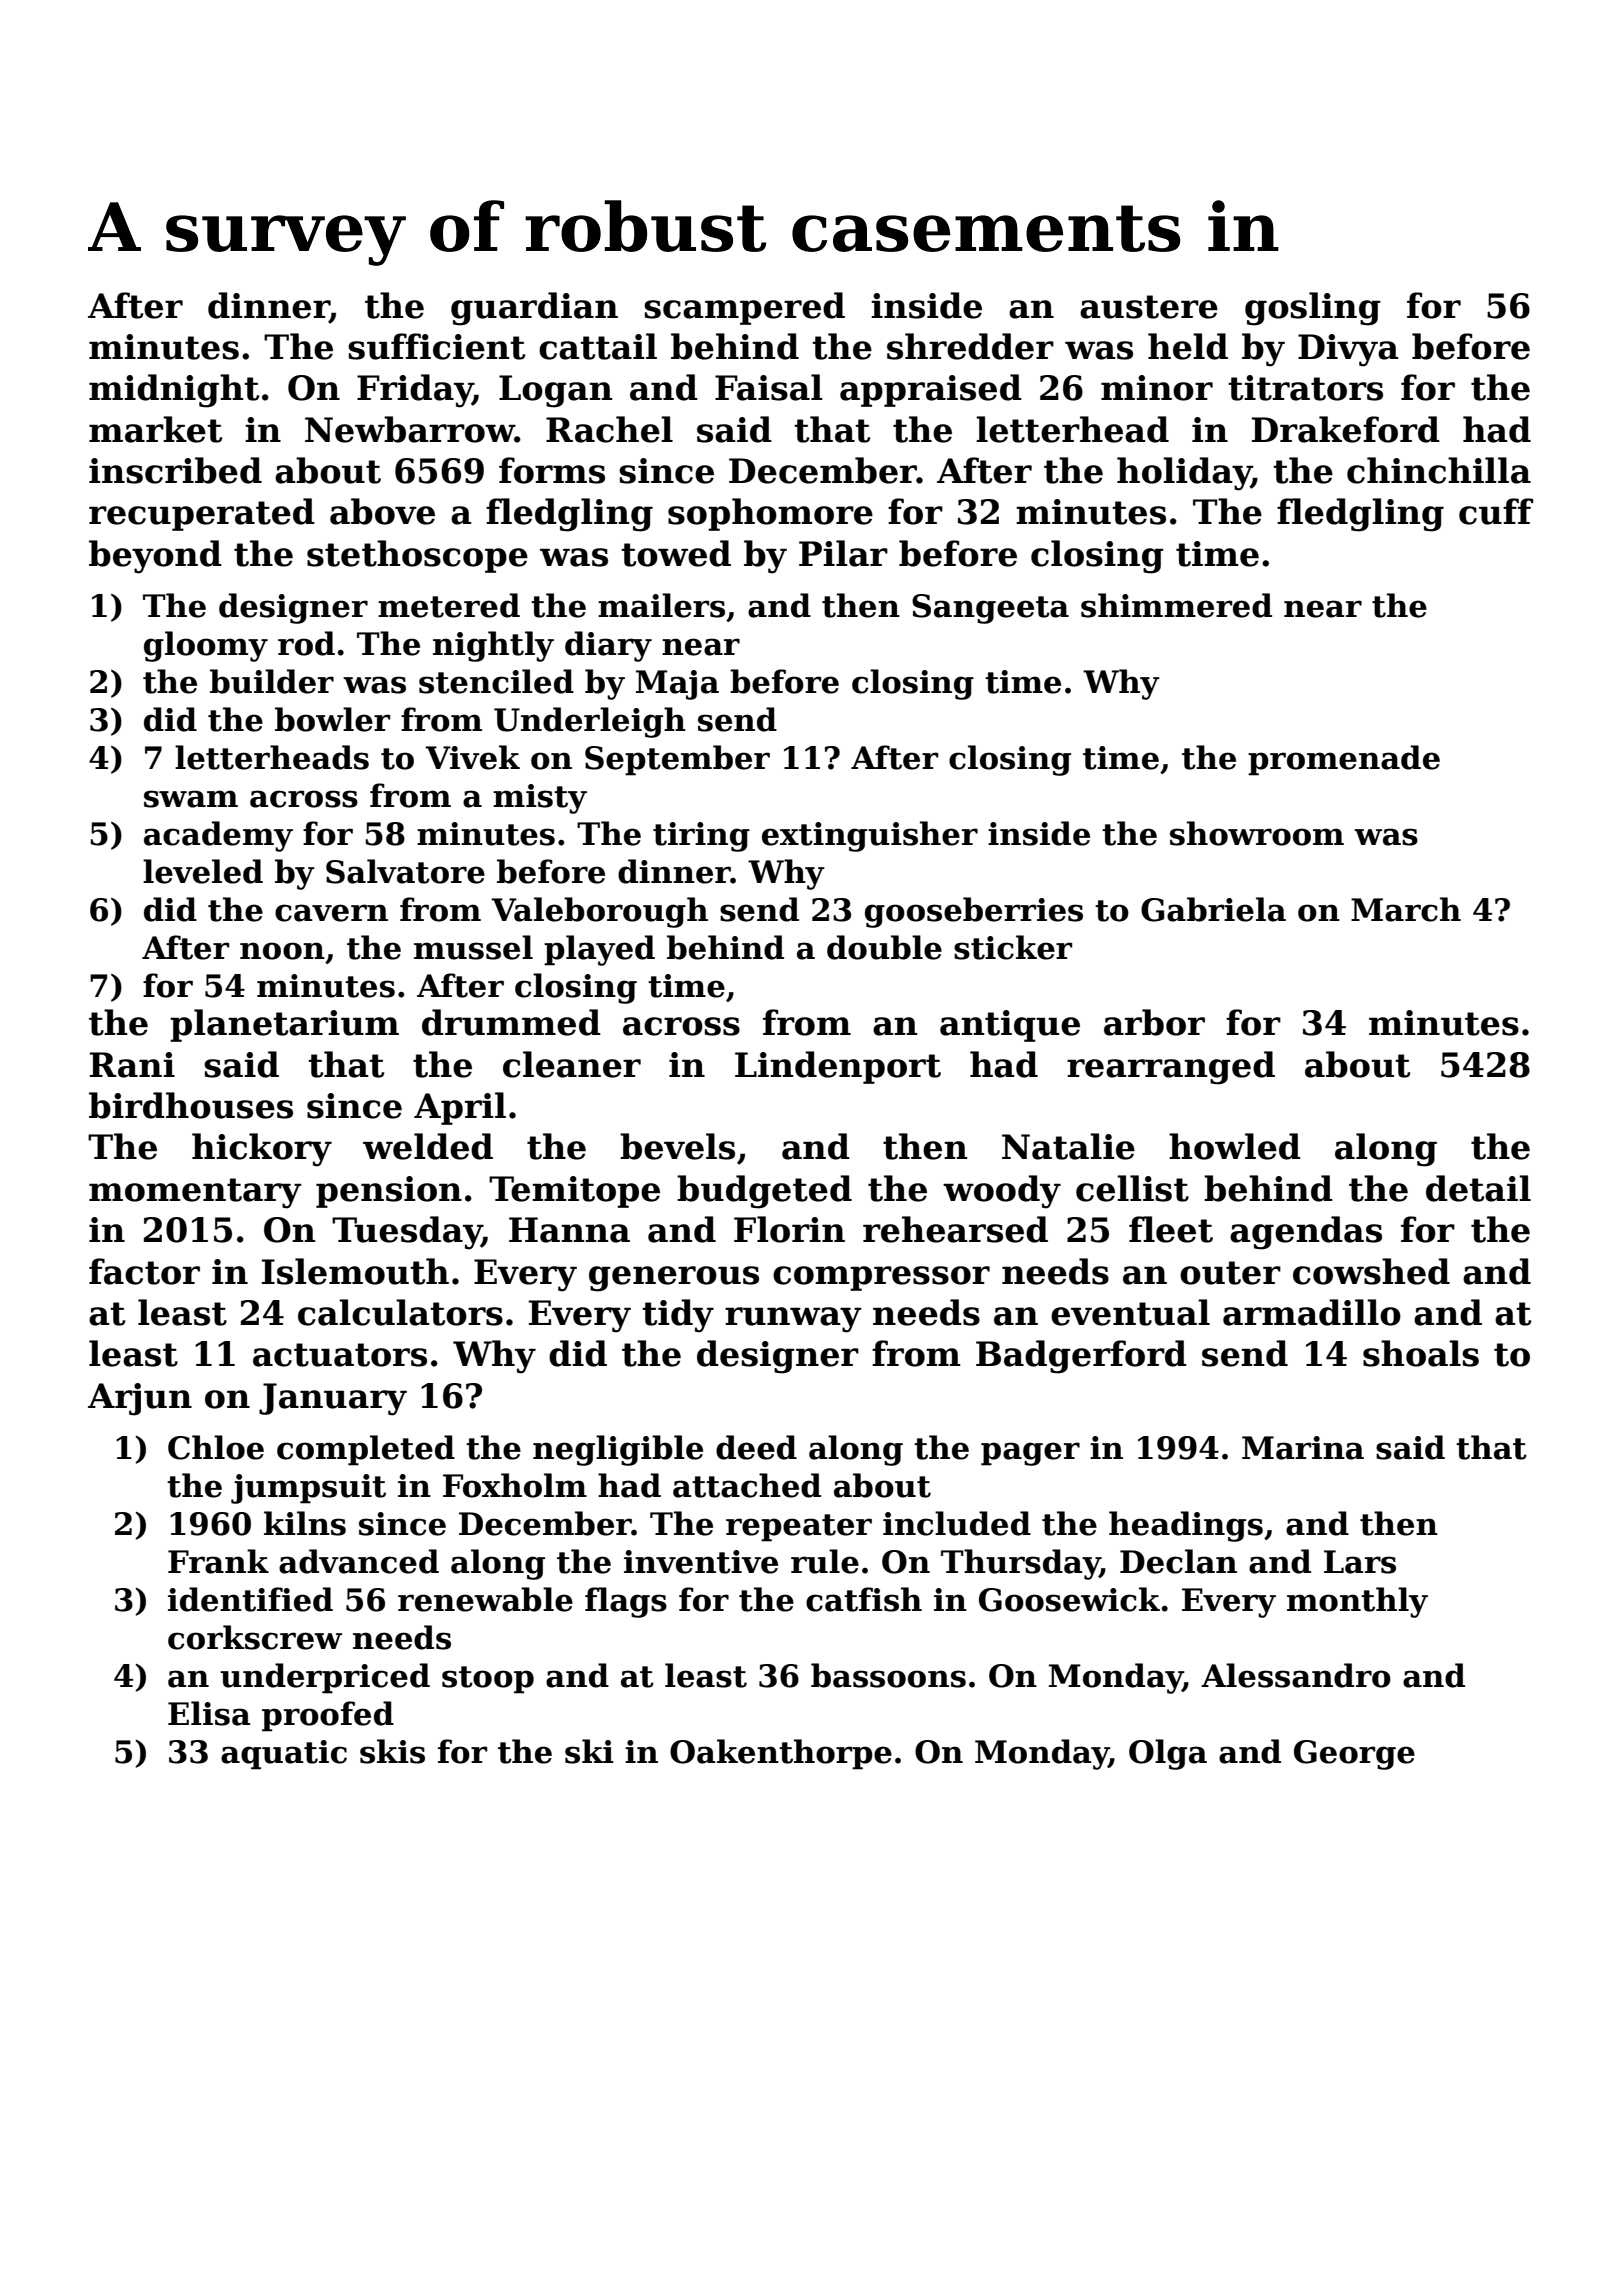 This image has width=1620, height=2292. I want to click on bassoons, so click(888, 1675).
